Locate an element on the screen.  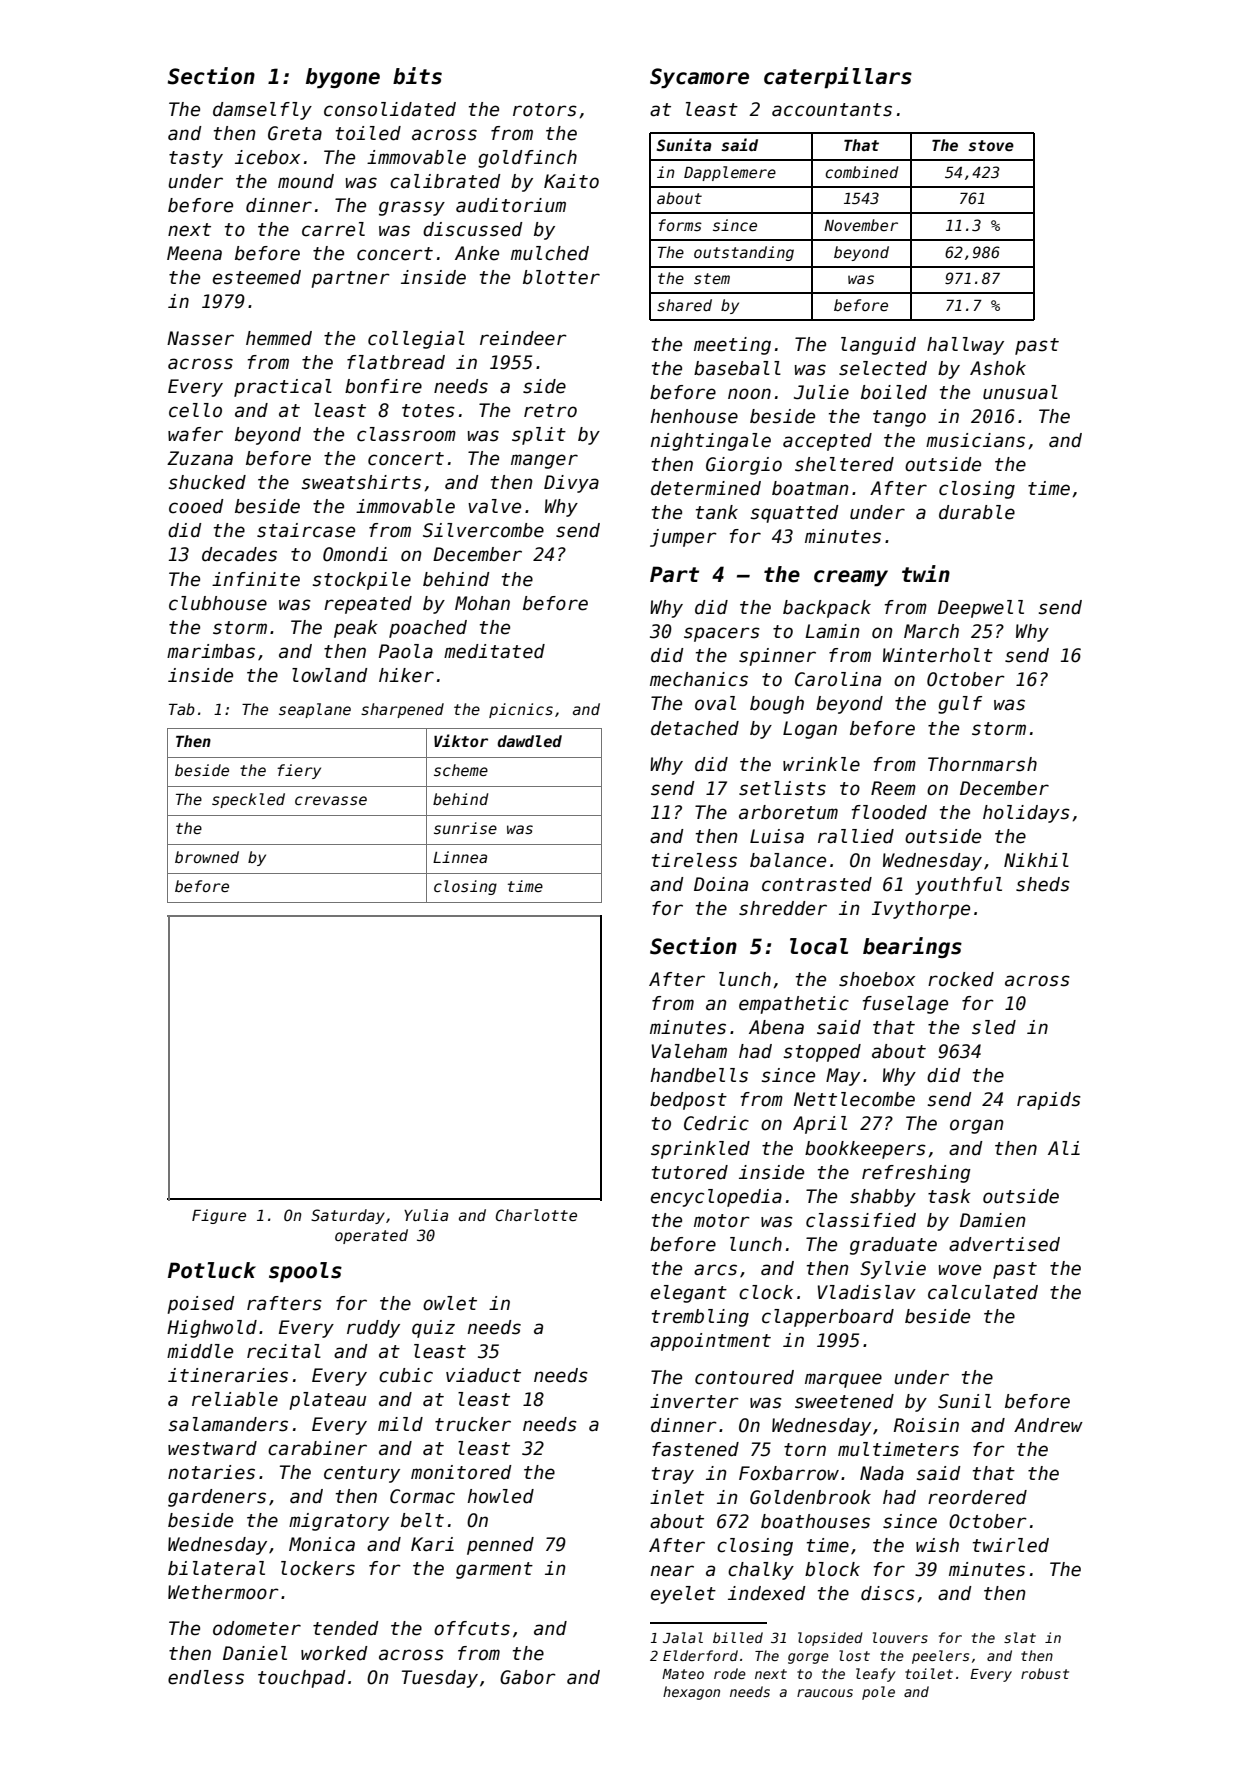
cooed is located at coordinates (196, 506).
